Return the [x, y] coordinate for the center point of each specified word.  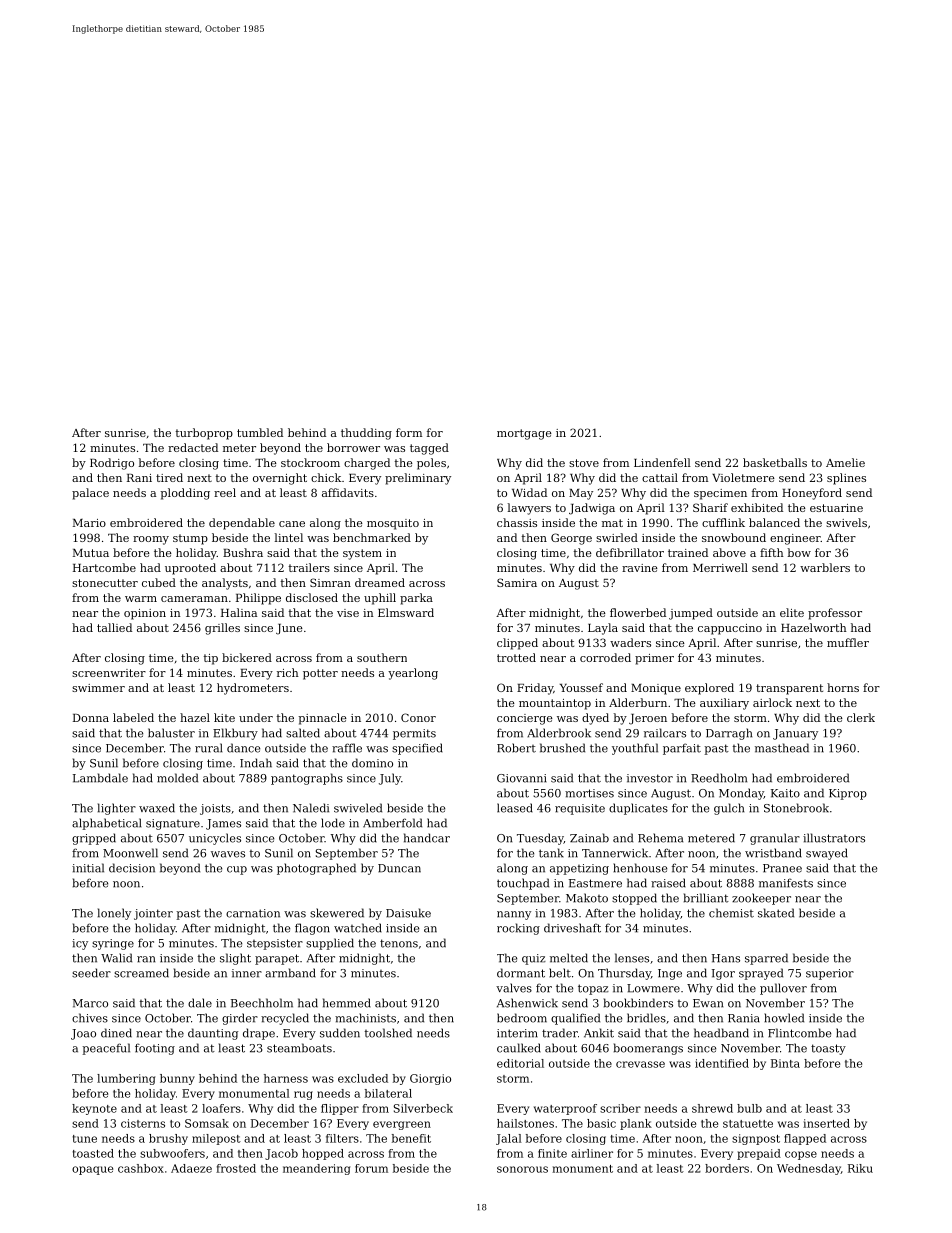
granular [775, 839]
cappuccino [730, 629]
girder [240, 1019]
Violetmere [743, 477]
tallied [114, 627]
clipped [517, 644]
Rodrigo [112, 464]
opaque [92, 1170]
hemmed [347, 1003]
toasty [828, 1049]
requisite [580, 809]
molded [177, 778]
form [409, 432]
